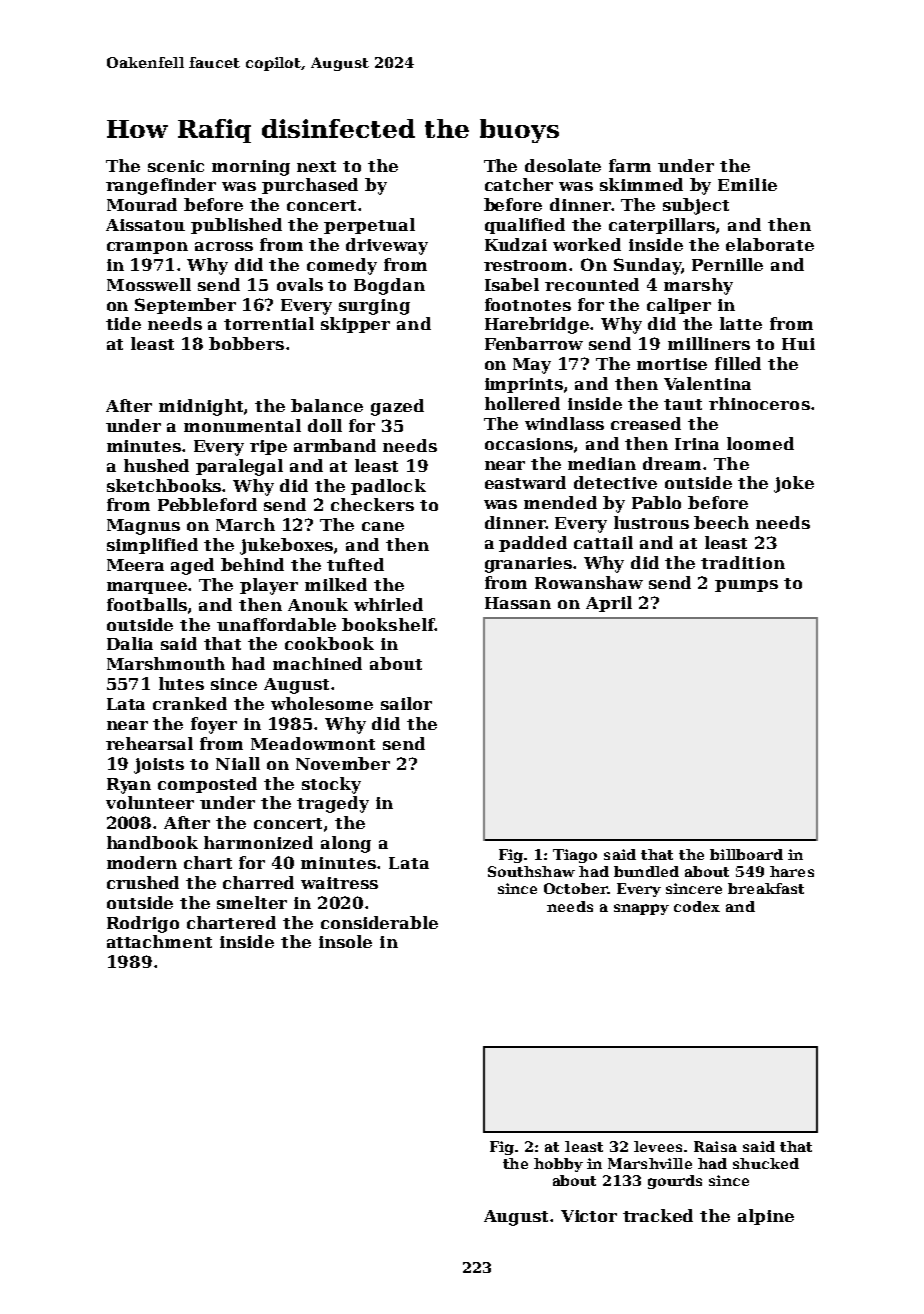 The image size is (924, 1314). What do you see at coordinates (388, 624) in the screenshot?
I see `bookshelf` at bounding box center [388, 624].
